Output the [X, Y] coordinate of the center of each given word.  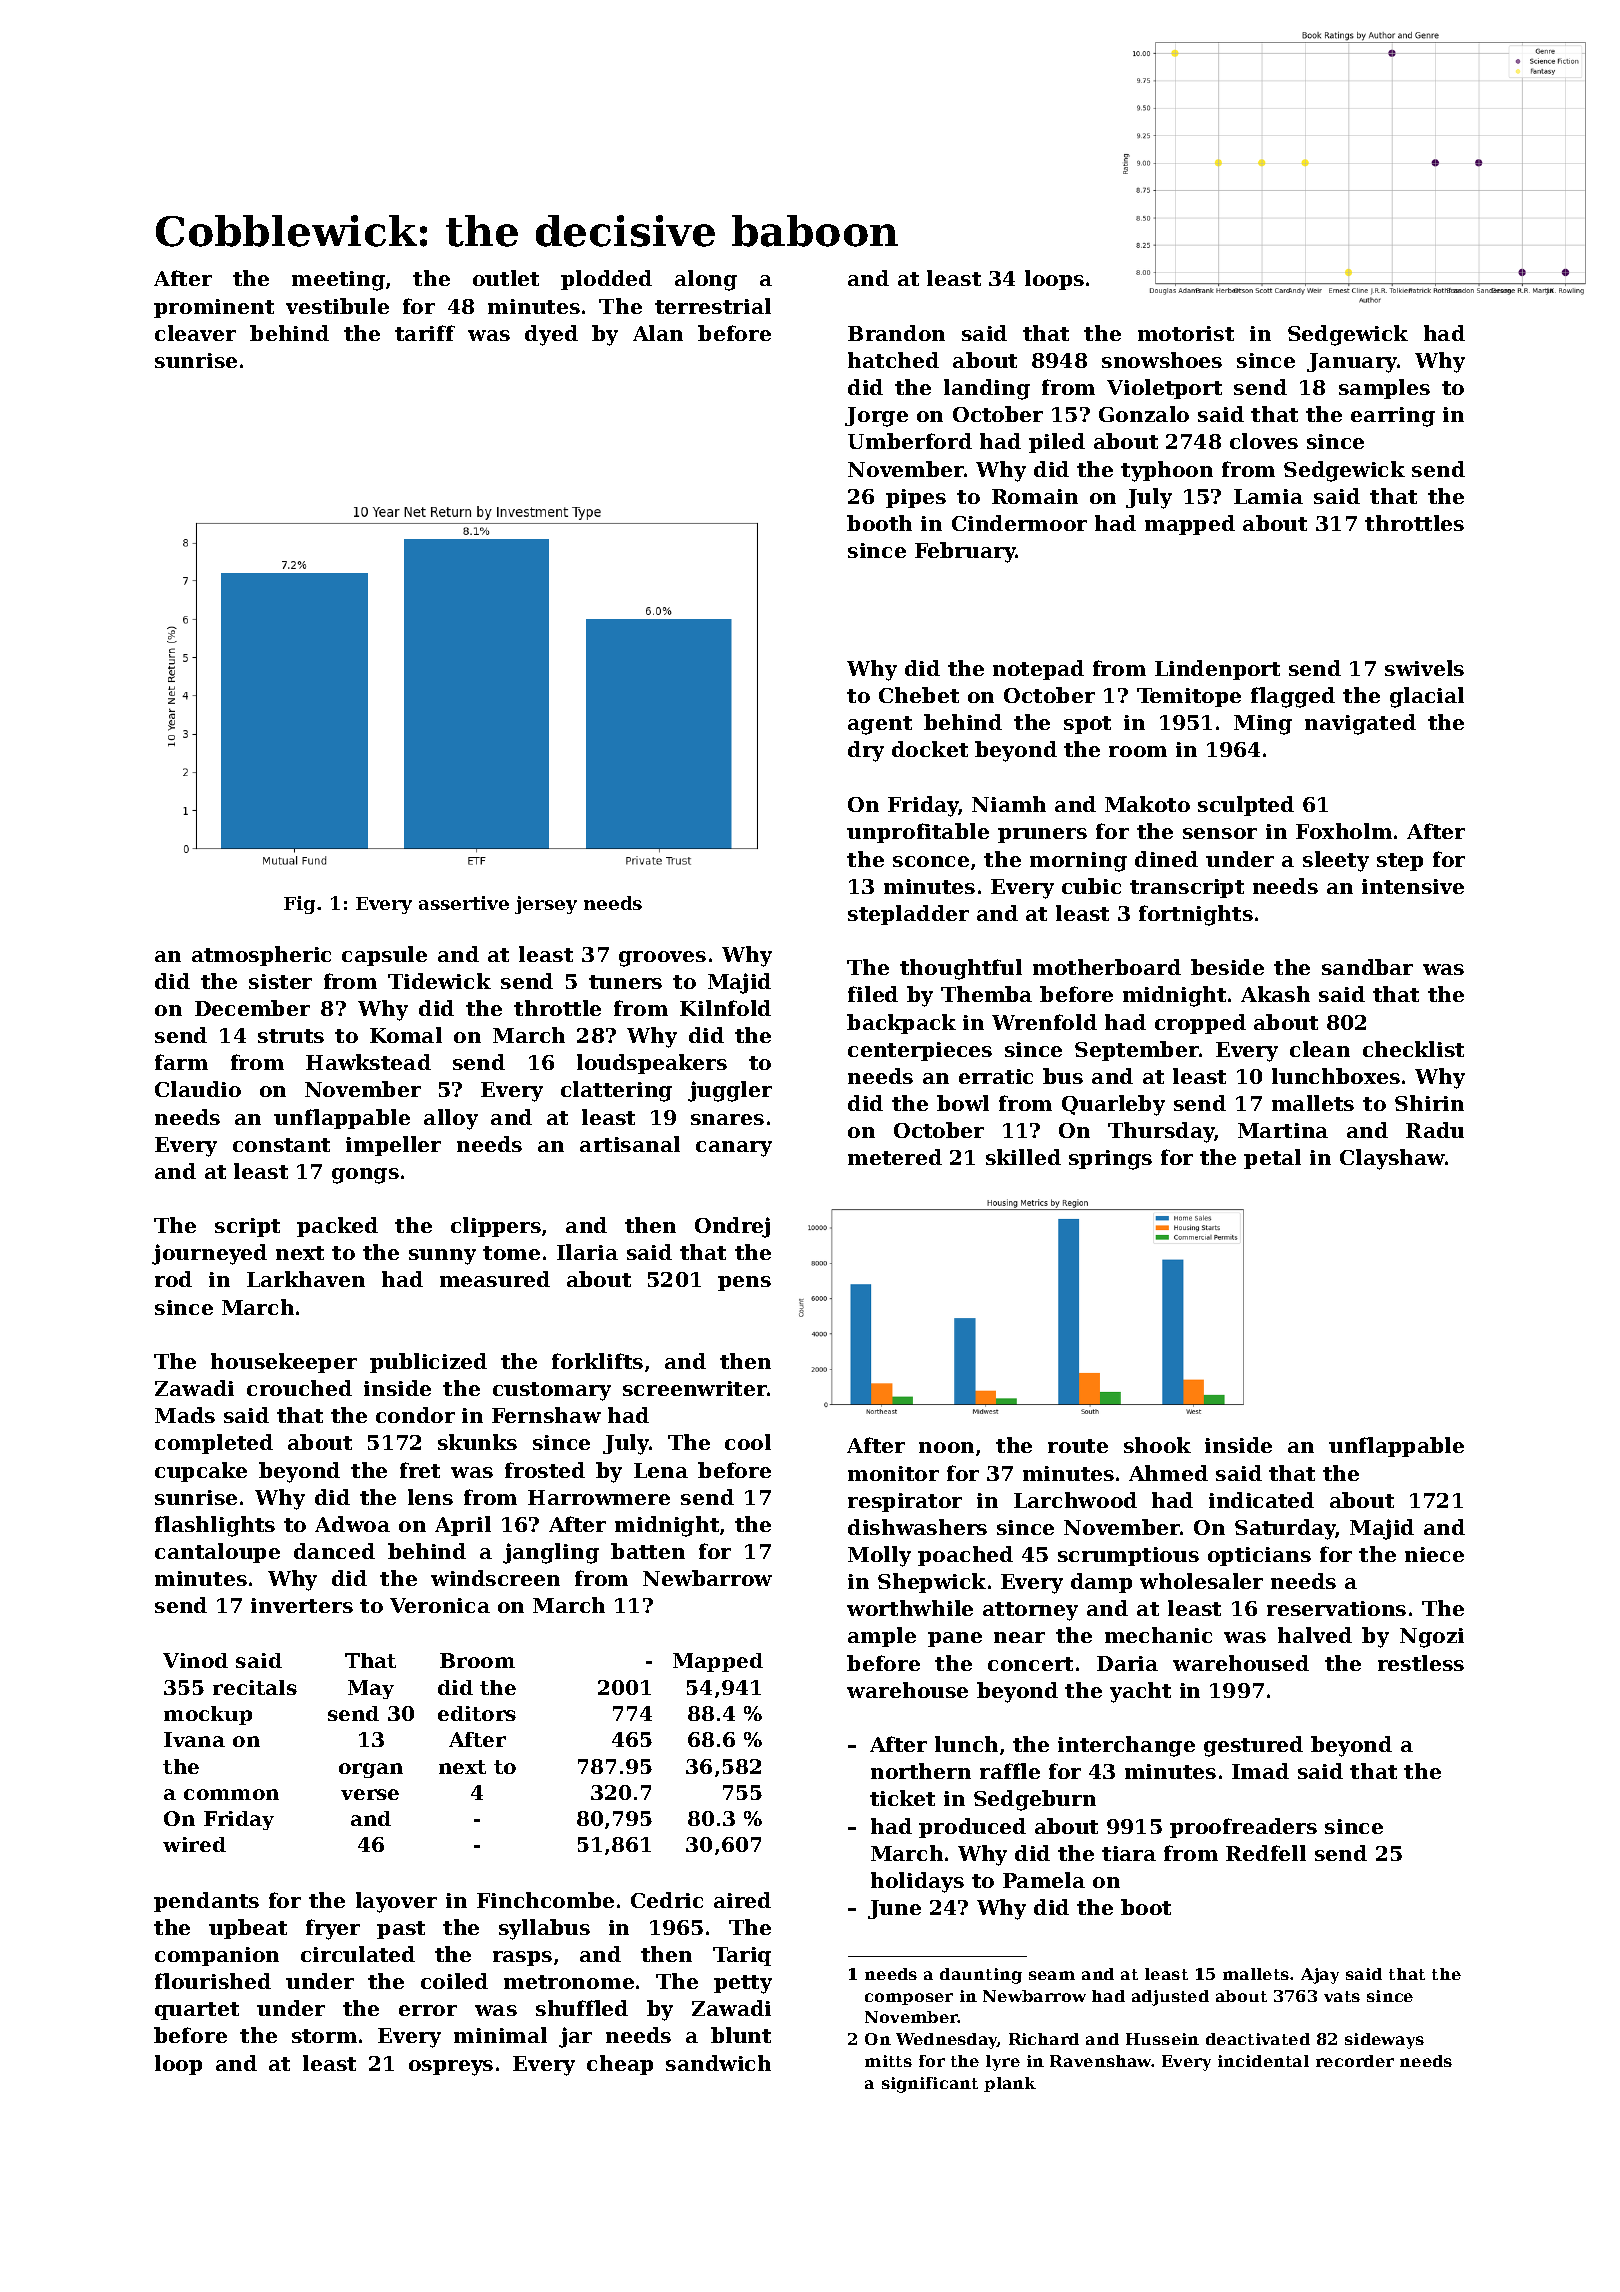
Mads [185, 1415]
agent [880, 725]
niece [1434, 1554]
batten [648, 1551]
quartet [197, 2011]
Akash [1275, 994]
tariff [425, 333]
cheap [620, 2065]
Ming [1263, 725]
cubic [1091, 886]
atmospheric [261, 956]
